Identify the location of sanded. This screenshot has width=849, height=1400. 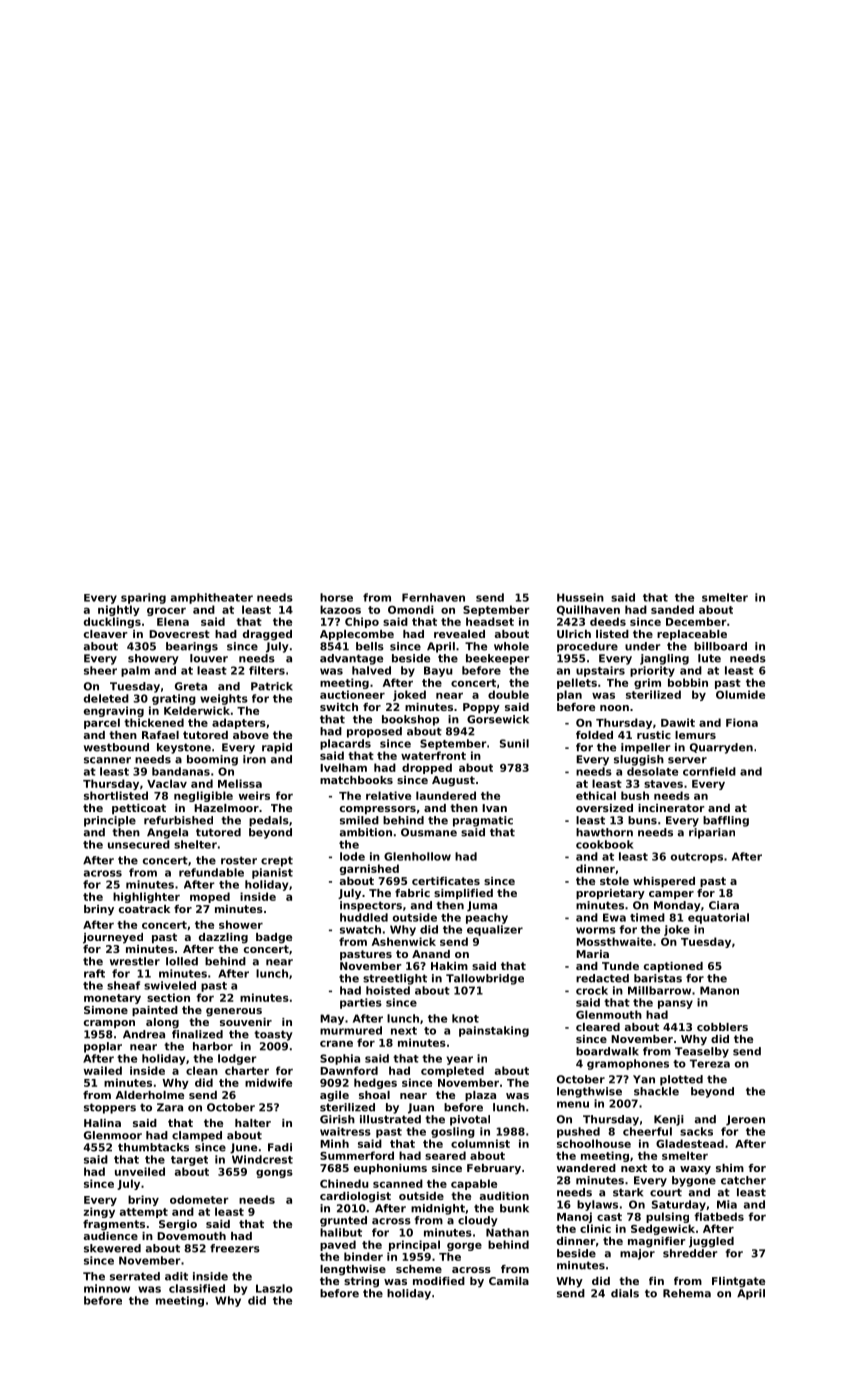
(672, 609).
